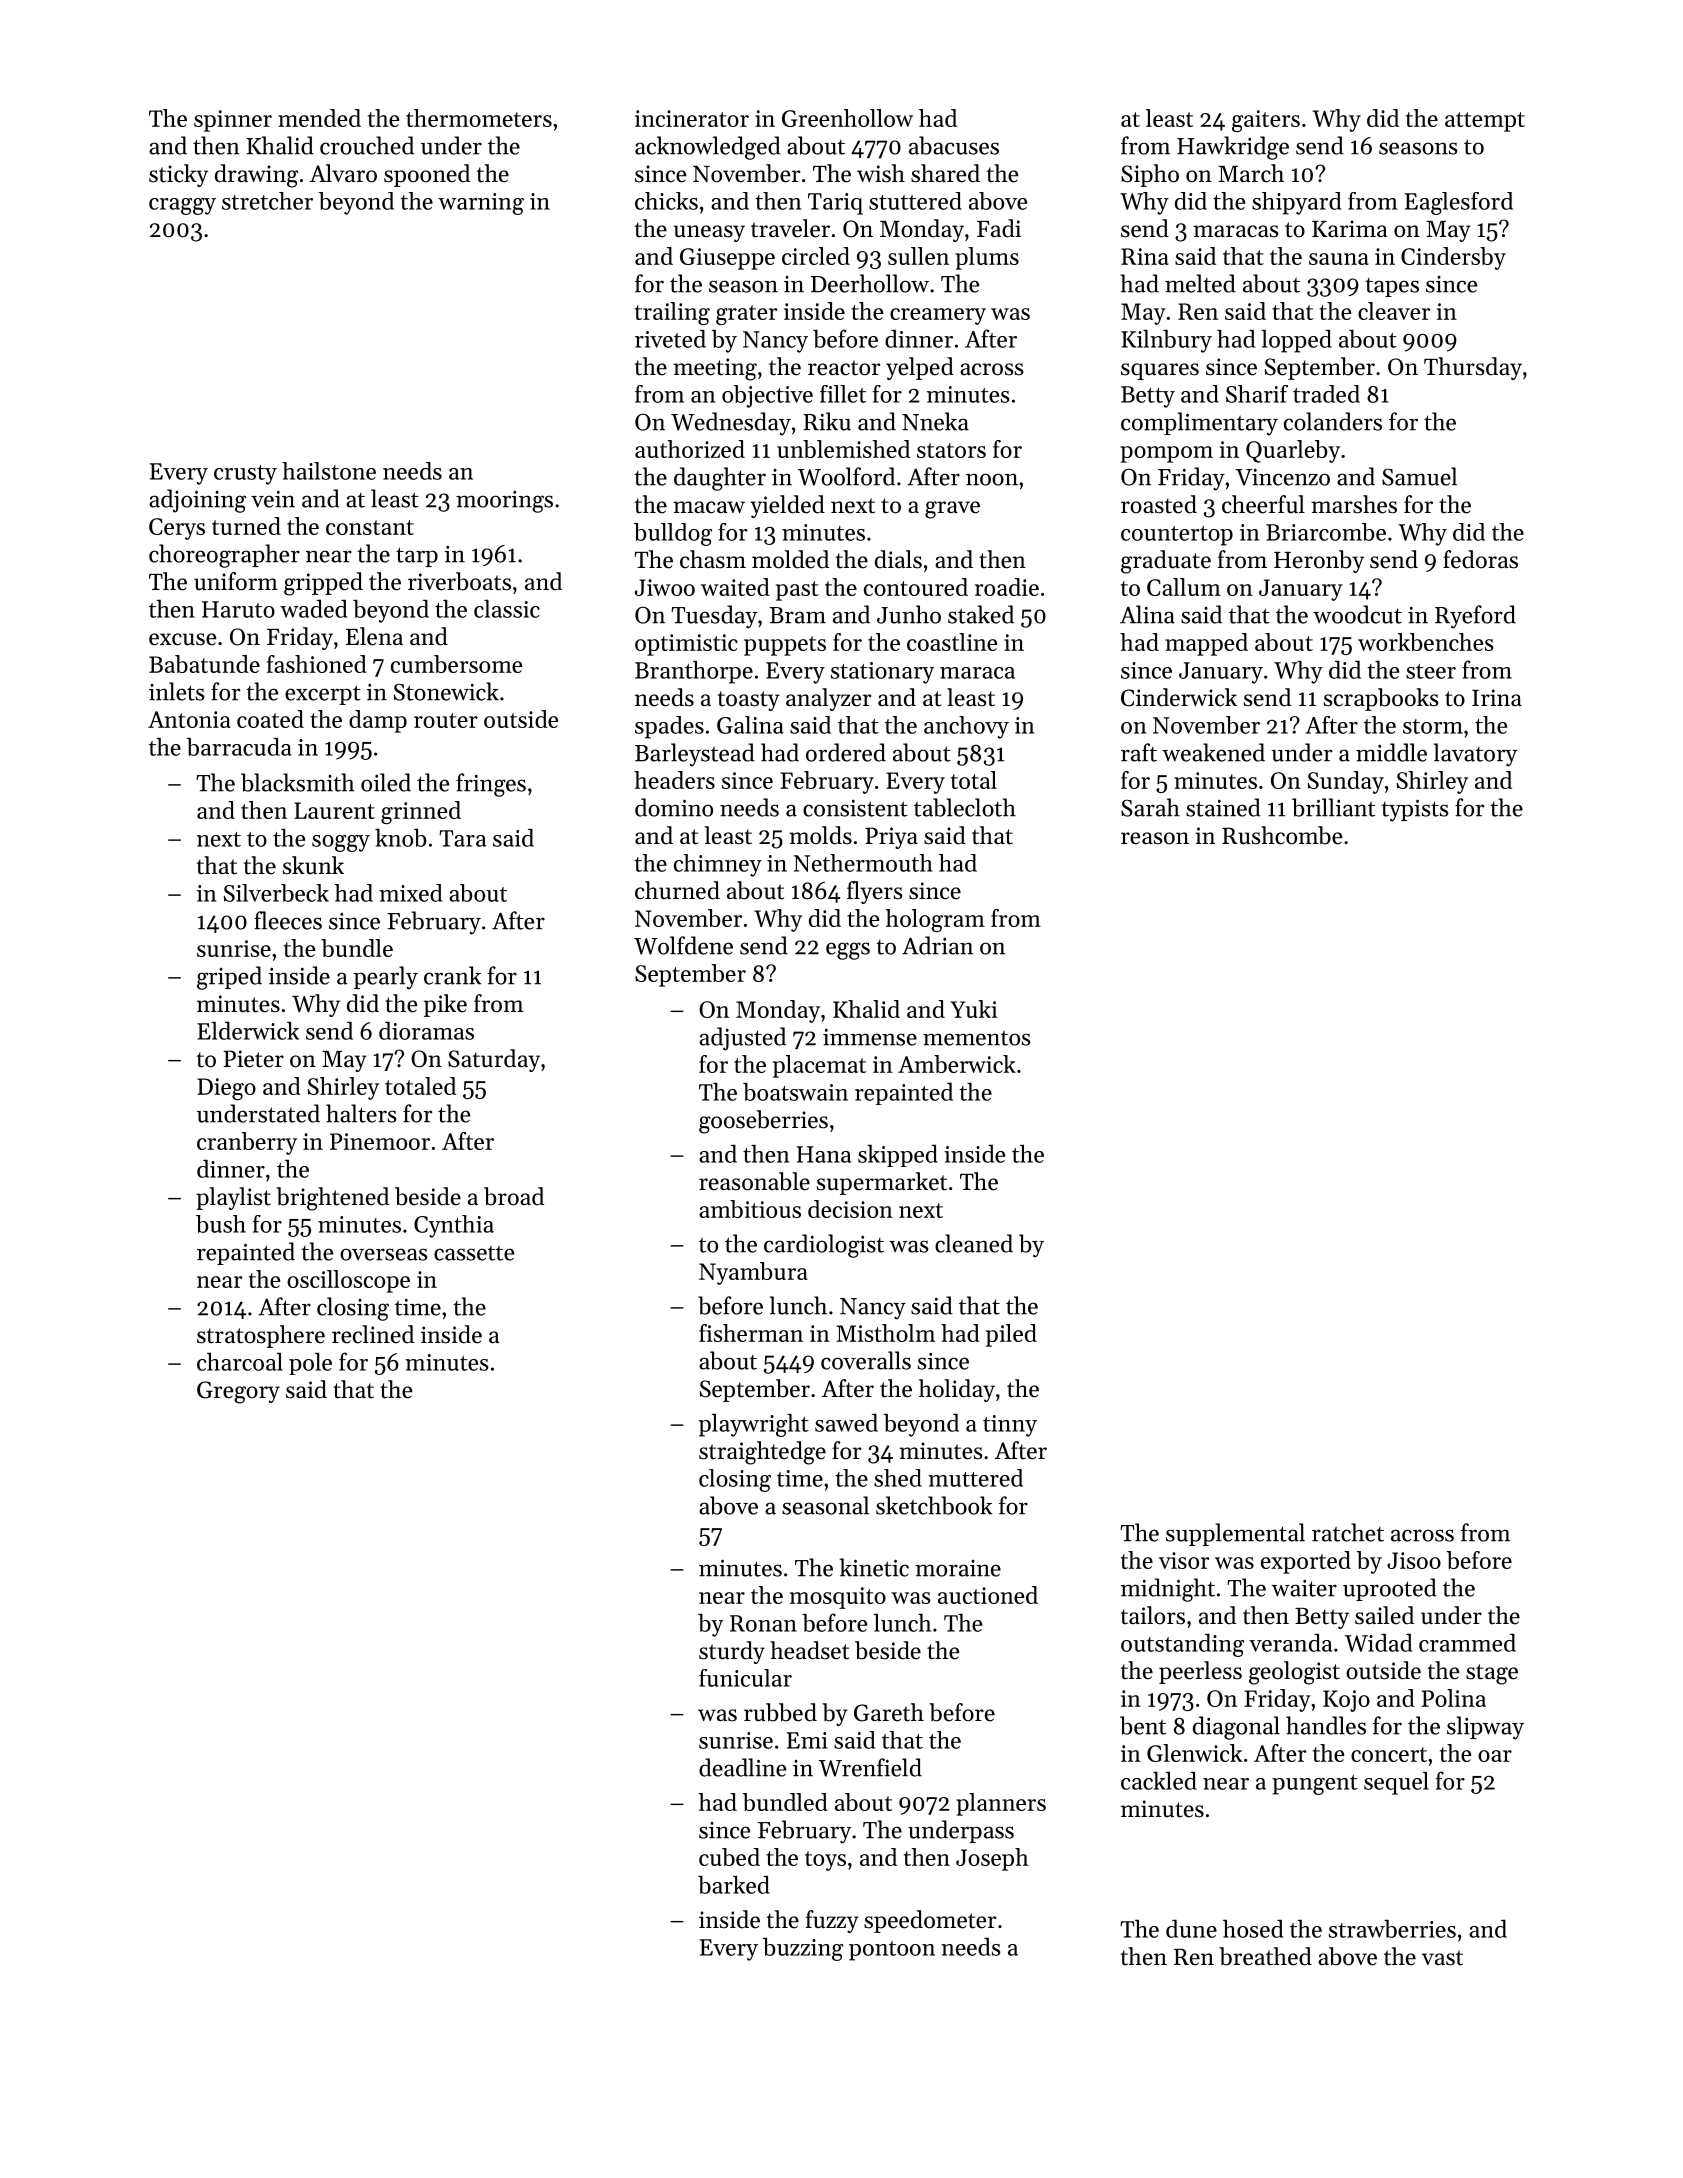 This page has height=2178, width=1683. I want to click on mended, so click(319, 118).
